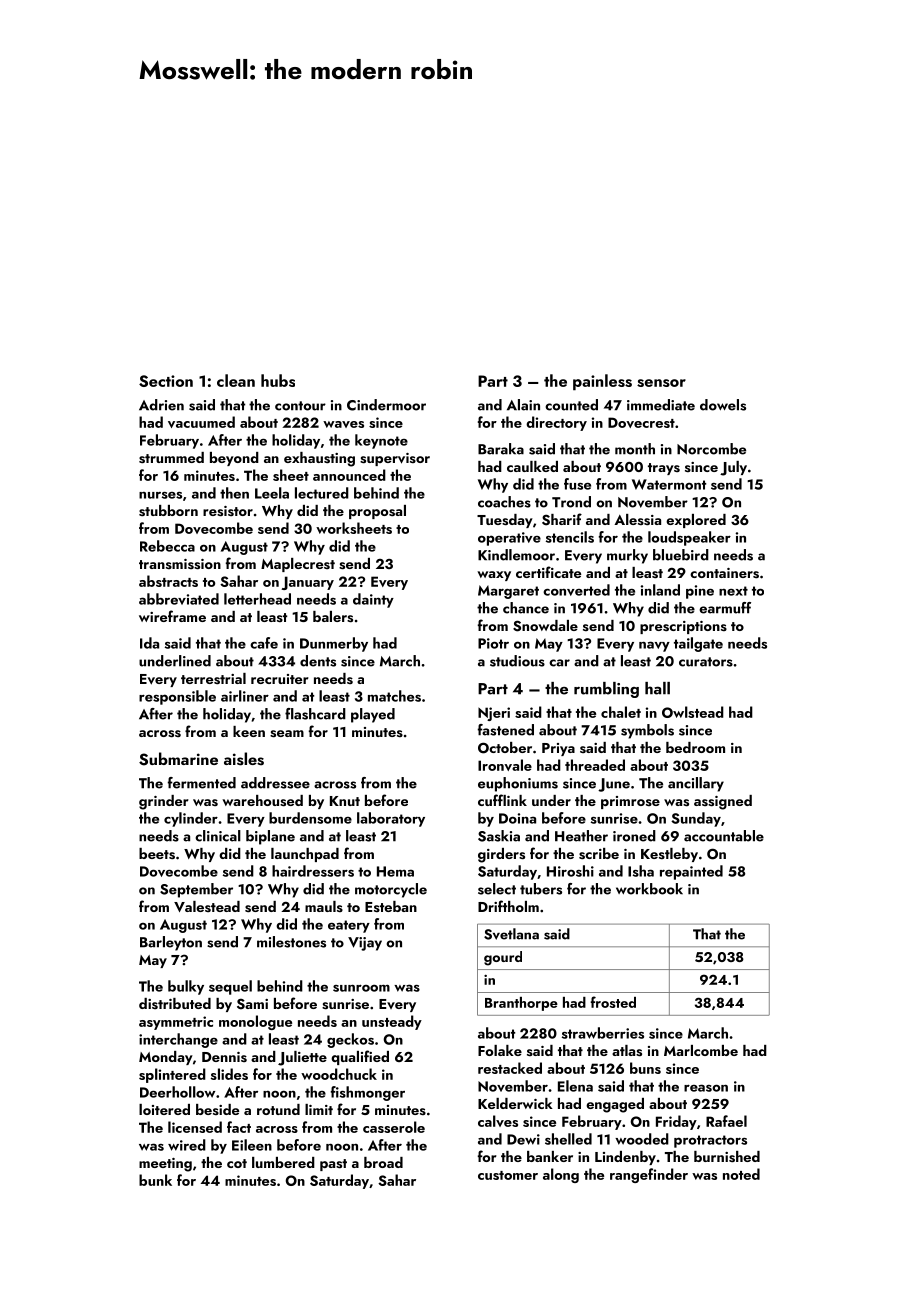 The width and height of the image is (908, 1316). Describe the element at coordinates (724, 573) in the image. I see `containers` at that location.
